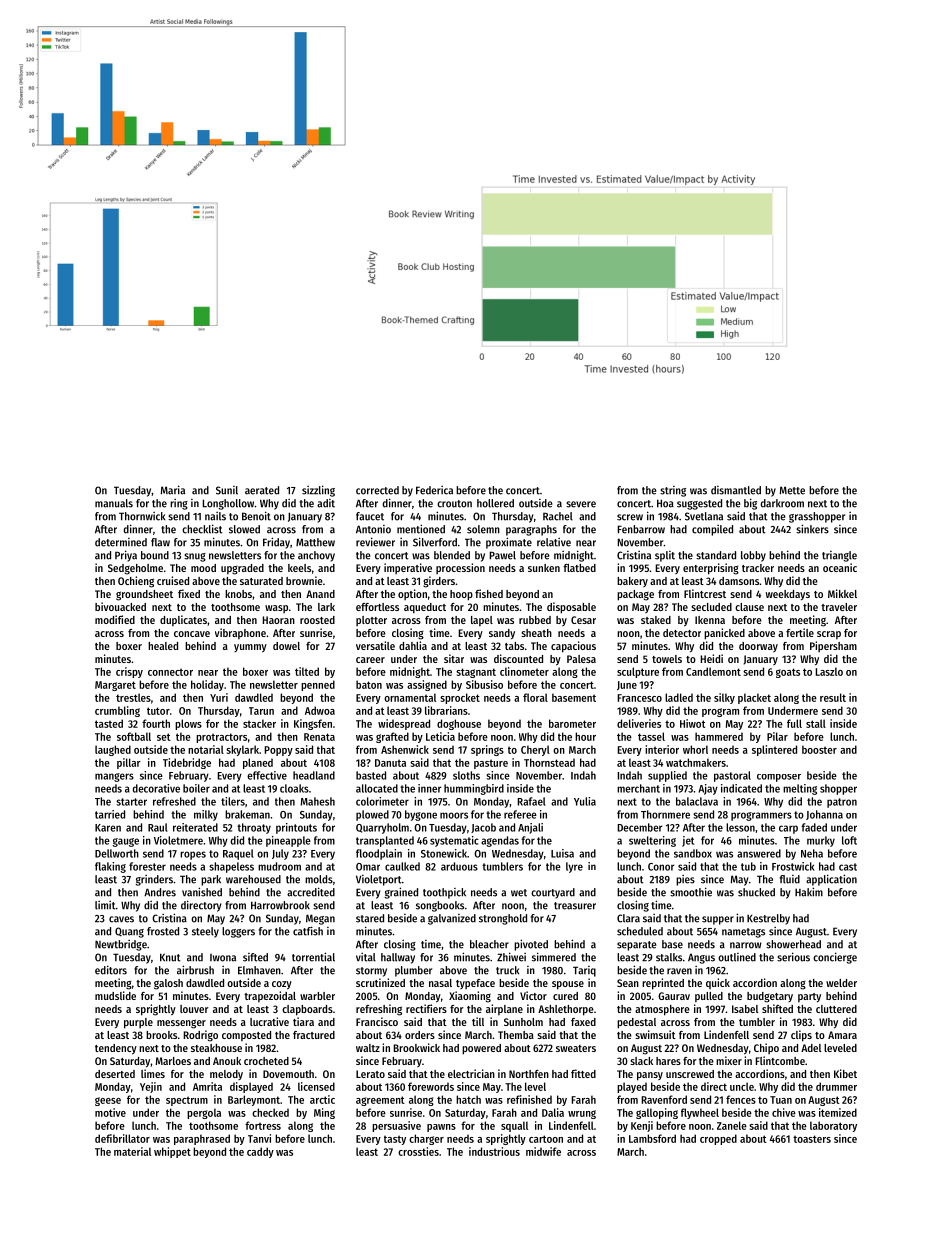 The height and width of the image is (1233, 952). Describe the element at coordinates (207, 1086) in the image. I see `Amrita` at that location.
